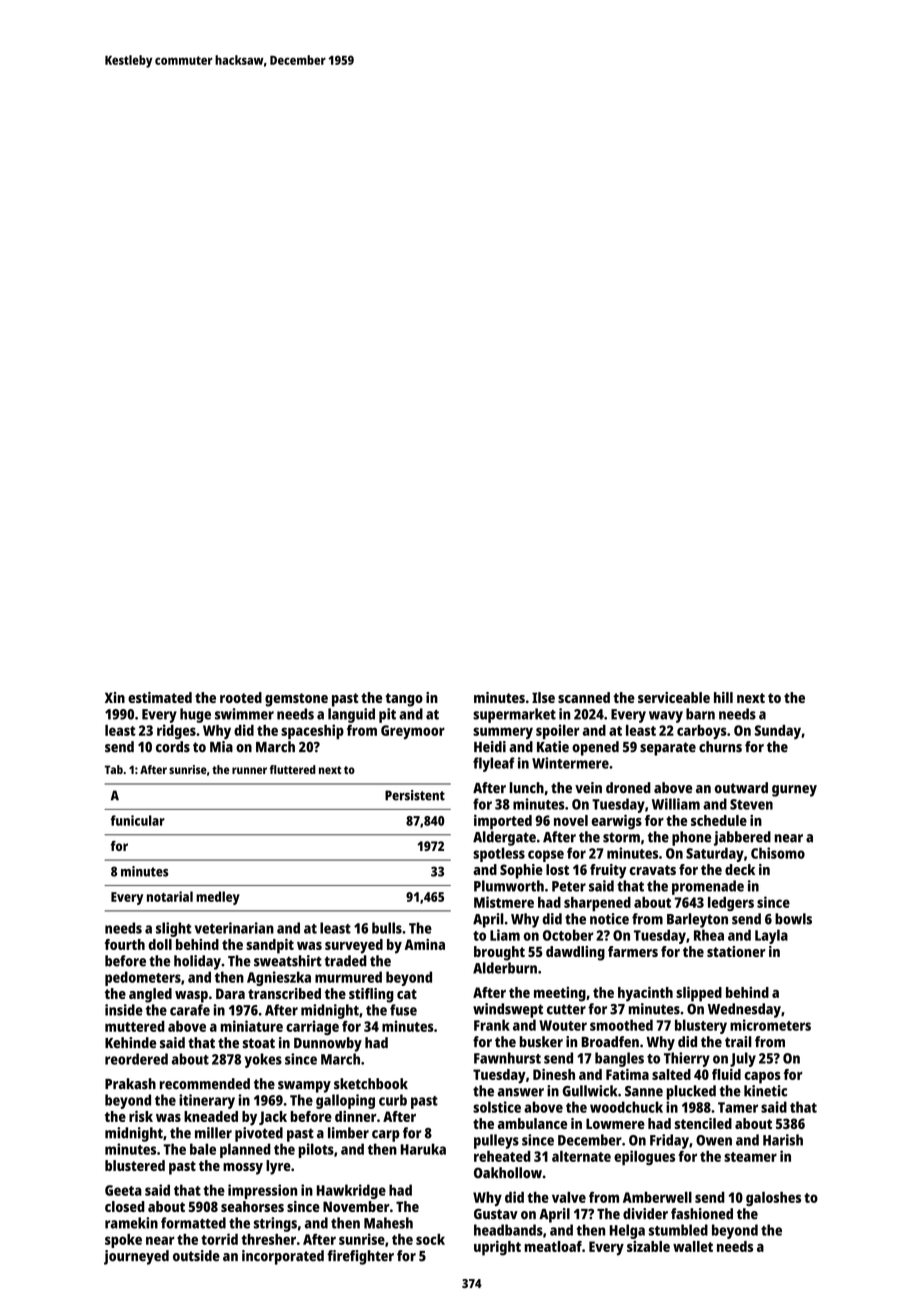 Image resolution: width=924 pixels, height=1308 pixels. I want to click on valve, so click(569, 1197).
